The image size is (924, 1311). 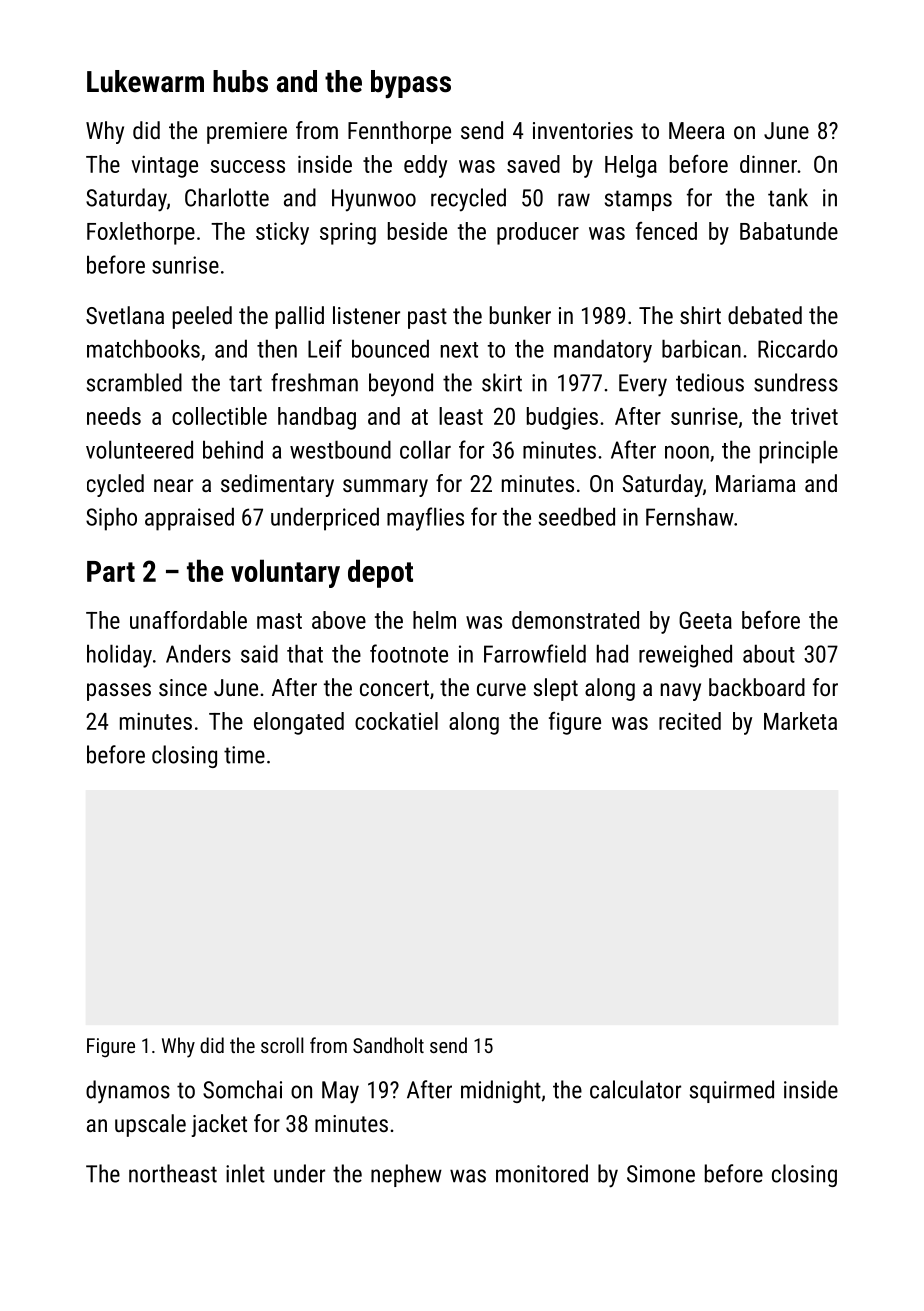 What do you see at coordinates (690, 516) in the screenshot?
I see `Fernshaw` at bounding box center [690, 516].
